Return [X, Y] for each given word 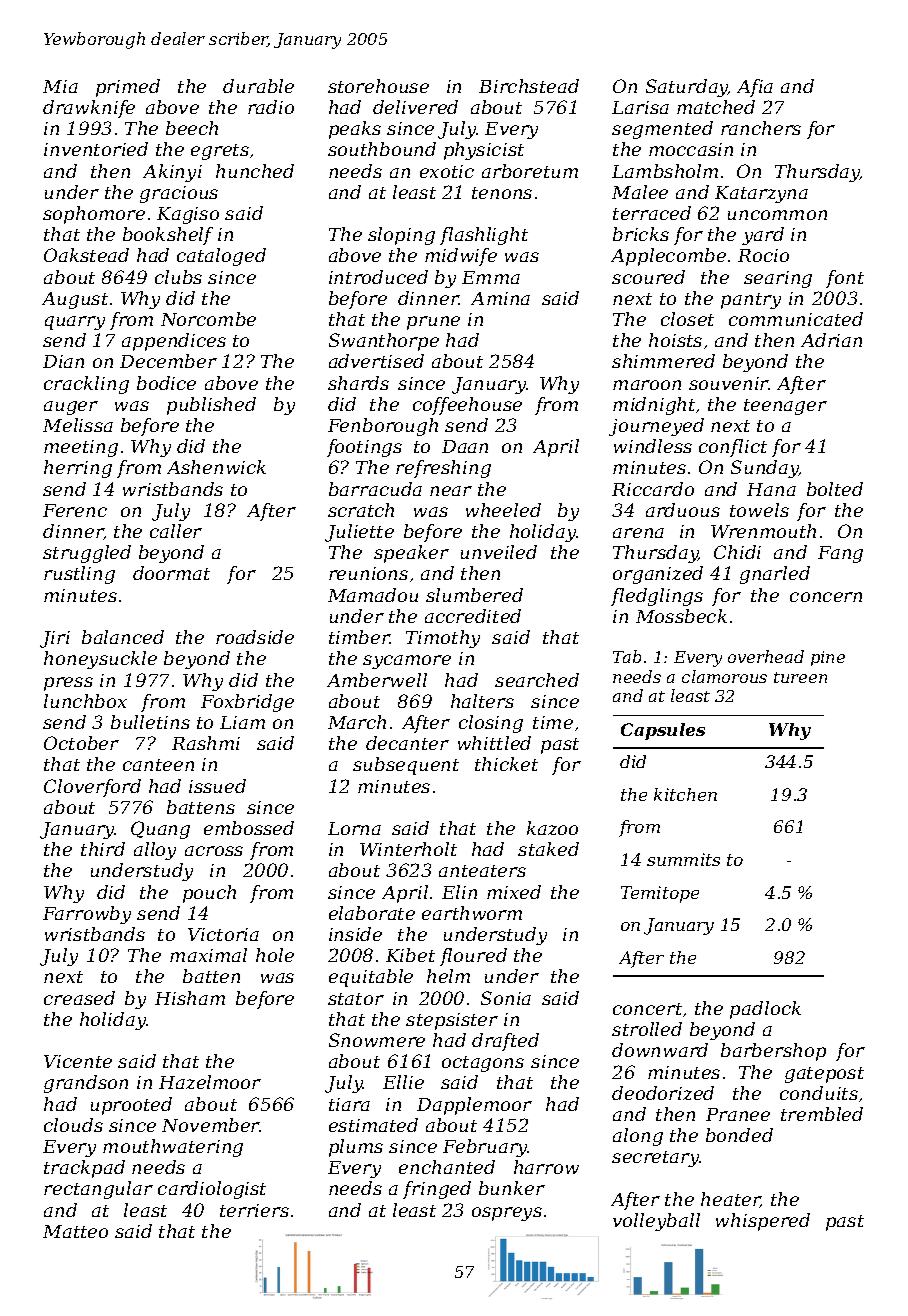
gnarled [775, 575]
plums [356, 1148]
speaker [411, 554]
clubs [178, 277]
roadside [255, 637]
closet [687, 319]
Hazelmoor [210, 1082]
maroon [647, 385]
